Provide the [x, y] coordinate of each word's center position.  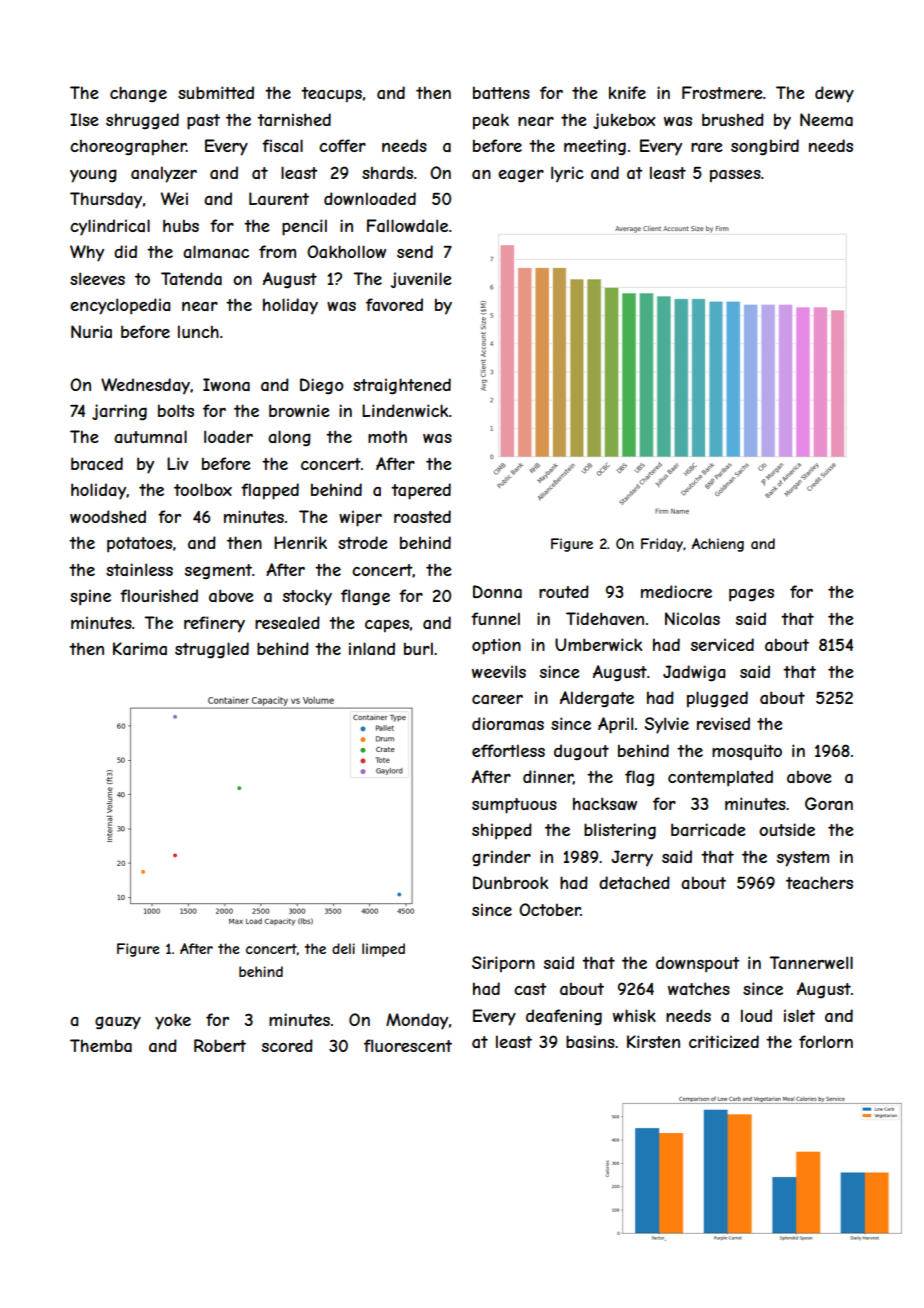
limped [383, 950]
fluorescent [408, 1045]
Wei [174, 198]
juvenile [421, 280]
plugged [717, 699]
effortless [508, 750]
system [803, 859]
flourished [159, 595]
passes [735, 176]
